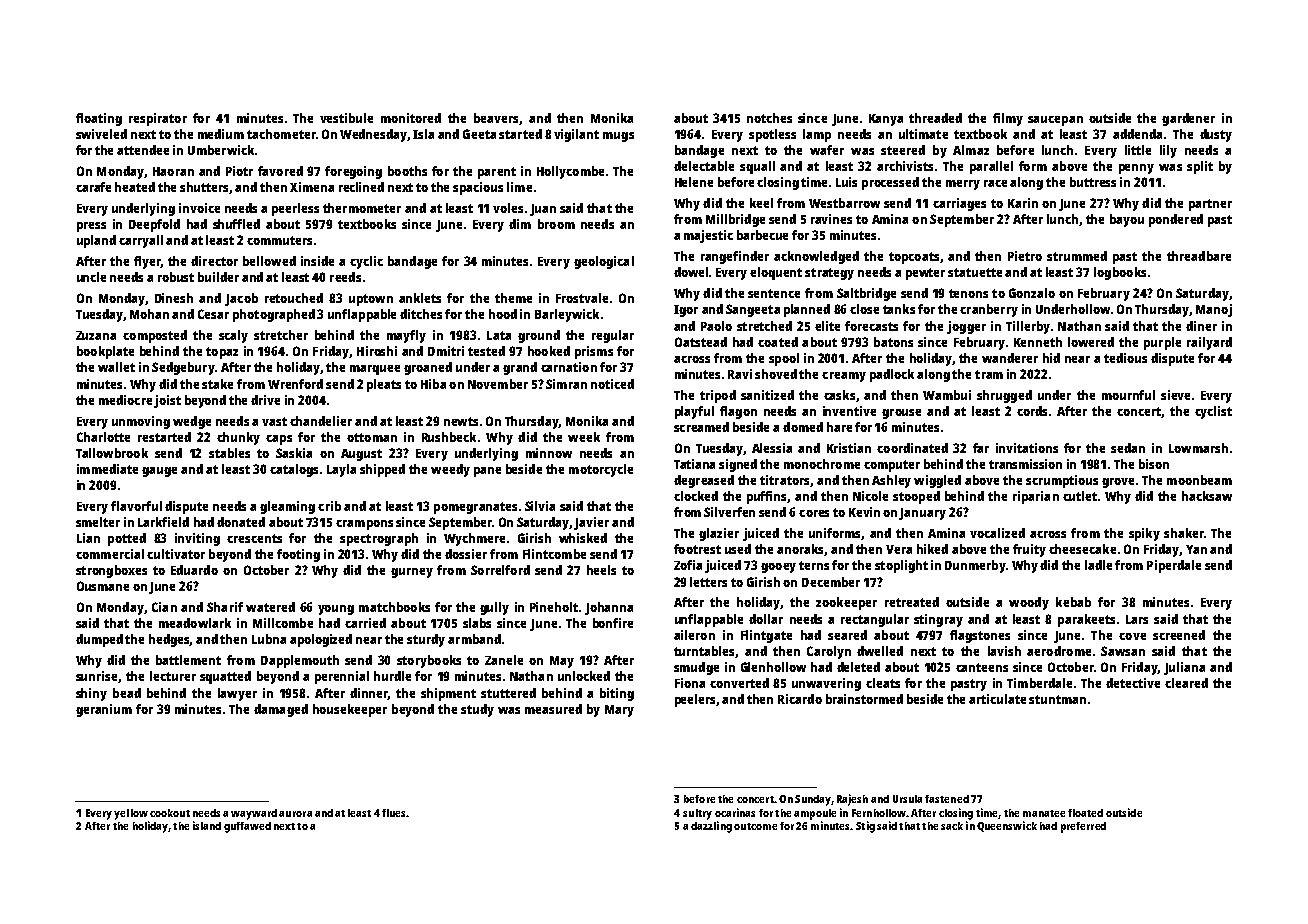  Describe the element at coordinates (1213, 412) in the page. I see `cyclist` at that location.
